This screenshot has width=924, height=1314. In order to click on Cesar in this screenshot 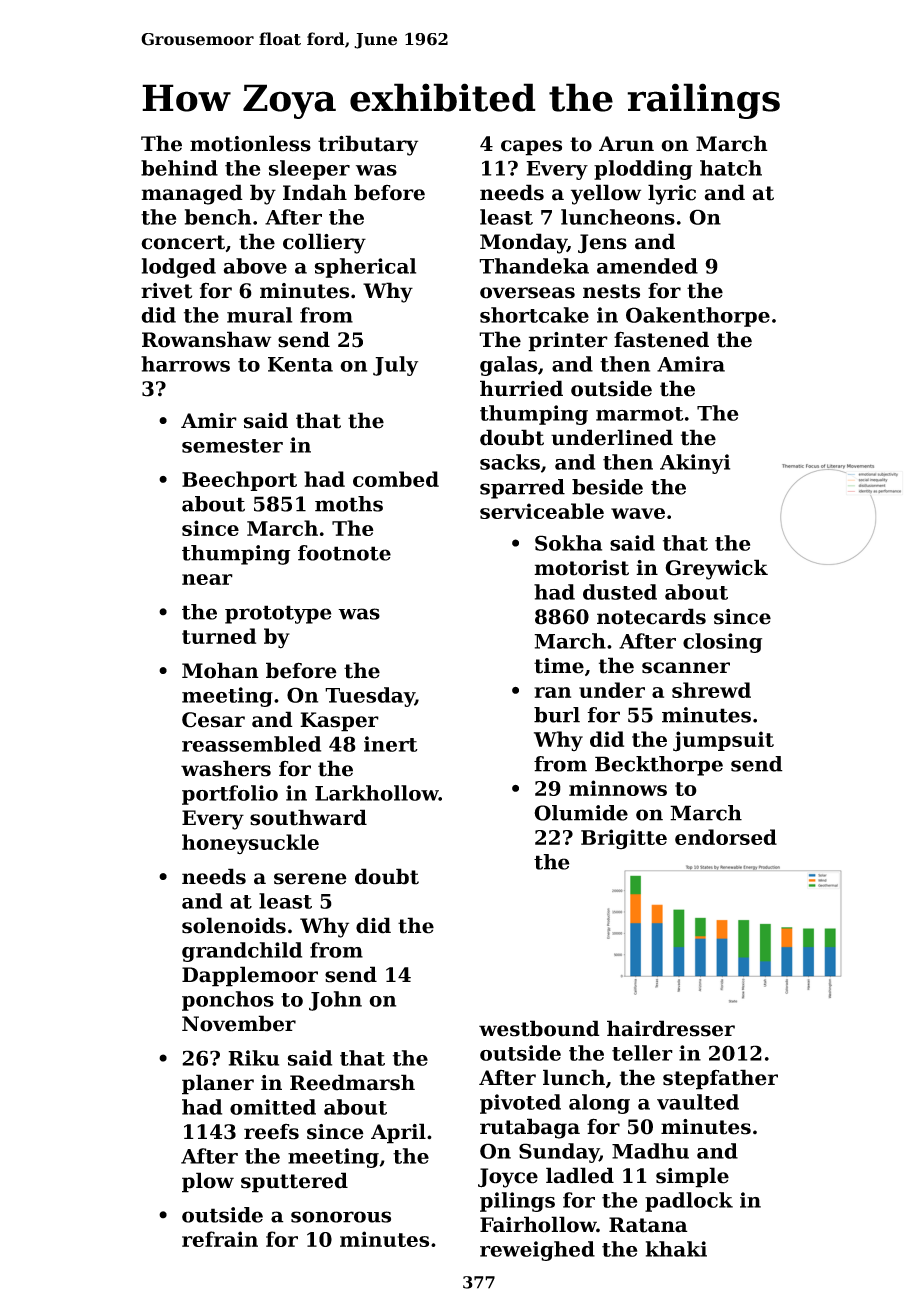, I will do `click(213, 720)`.
